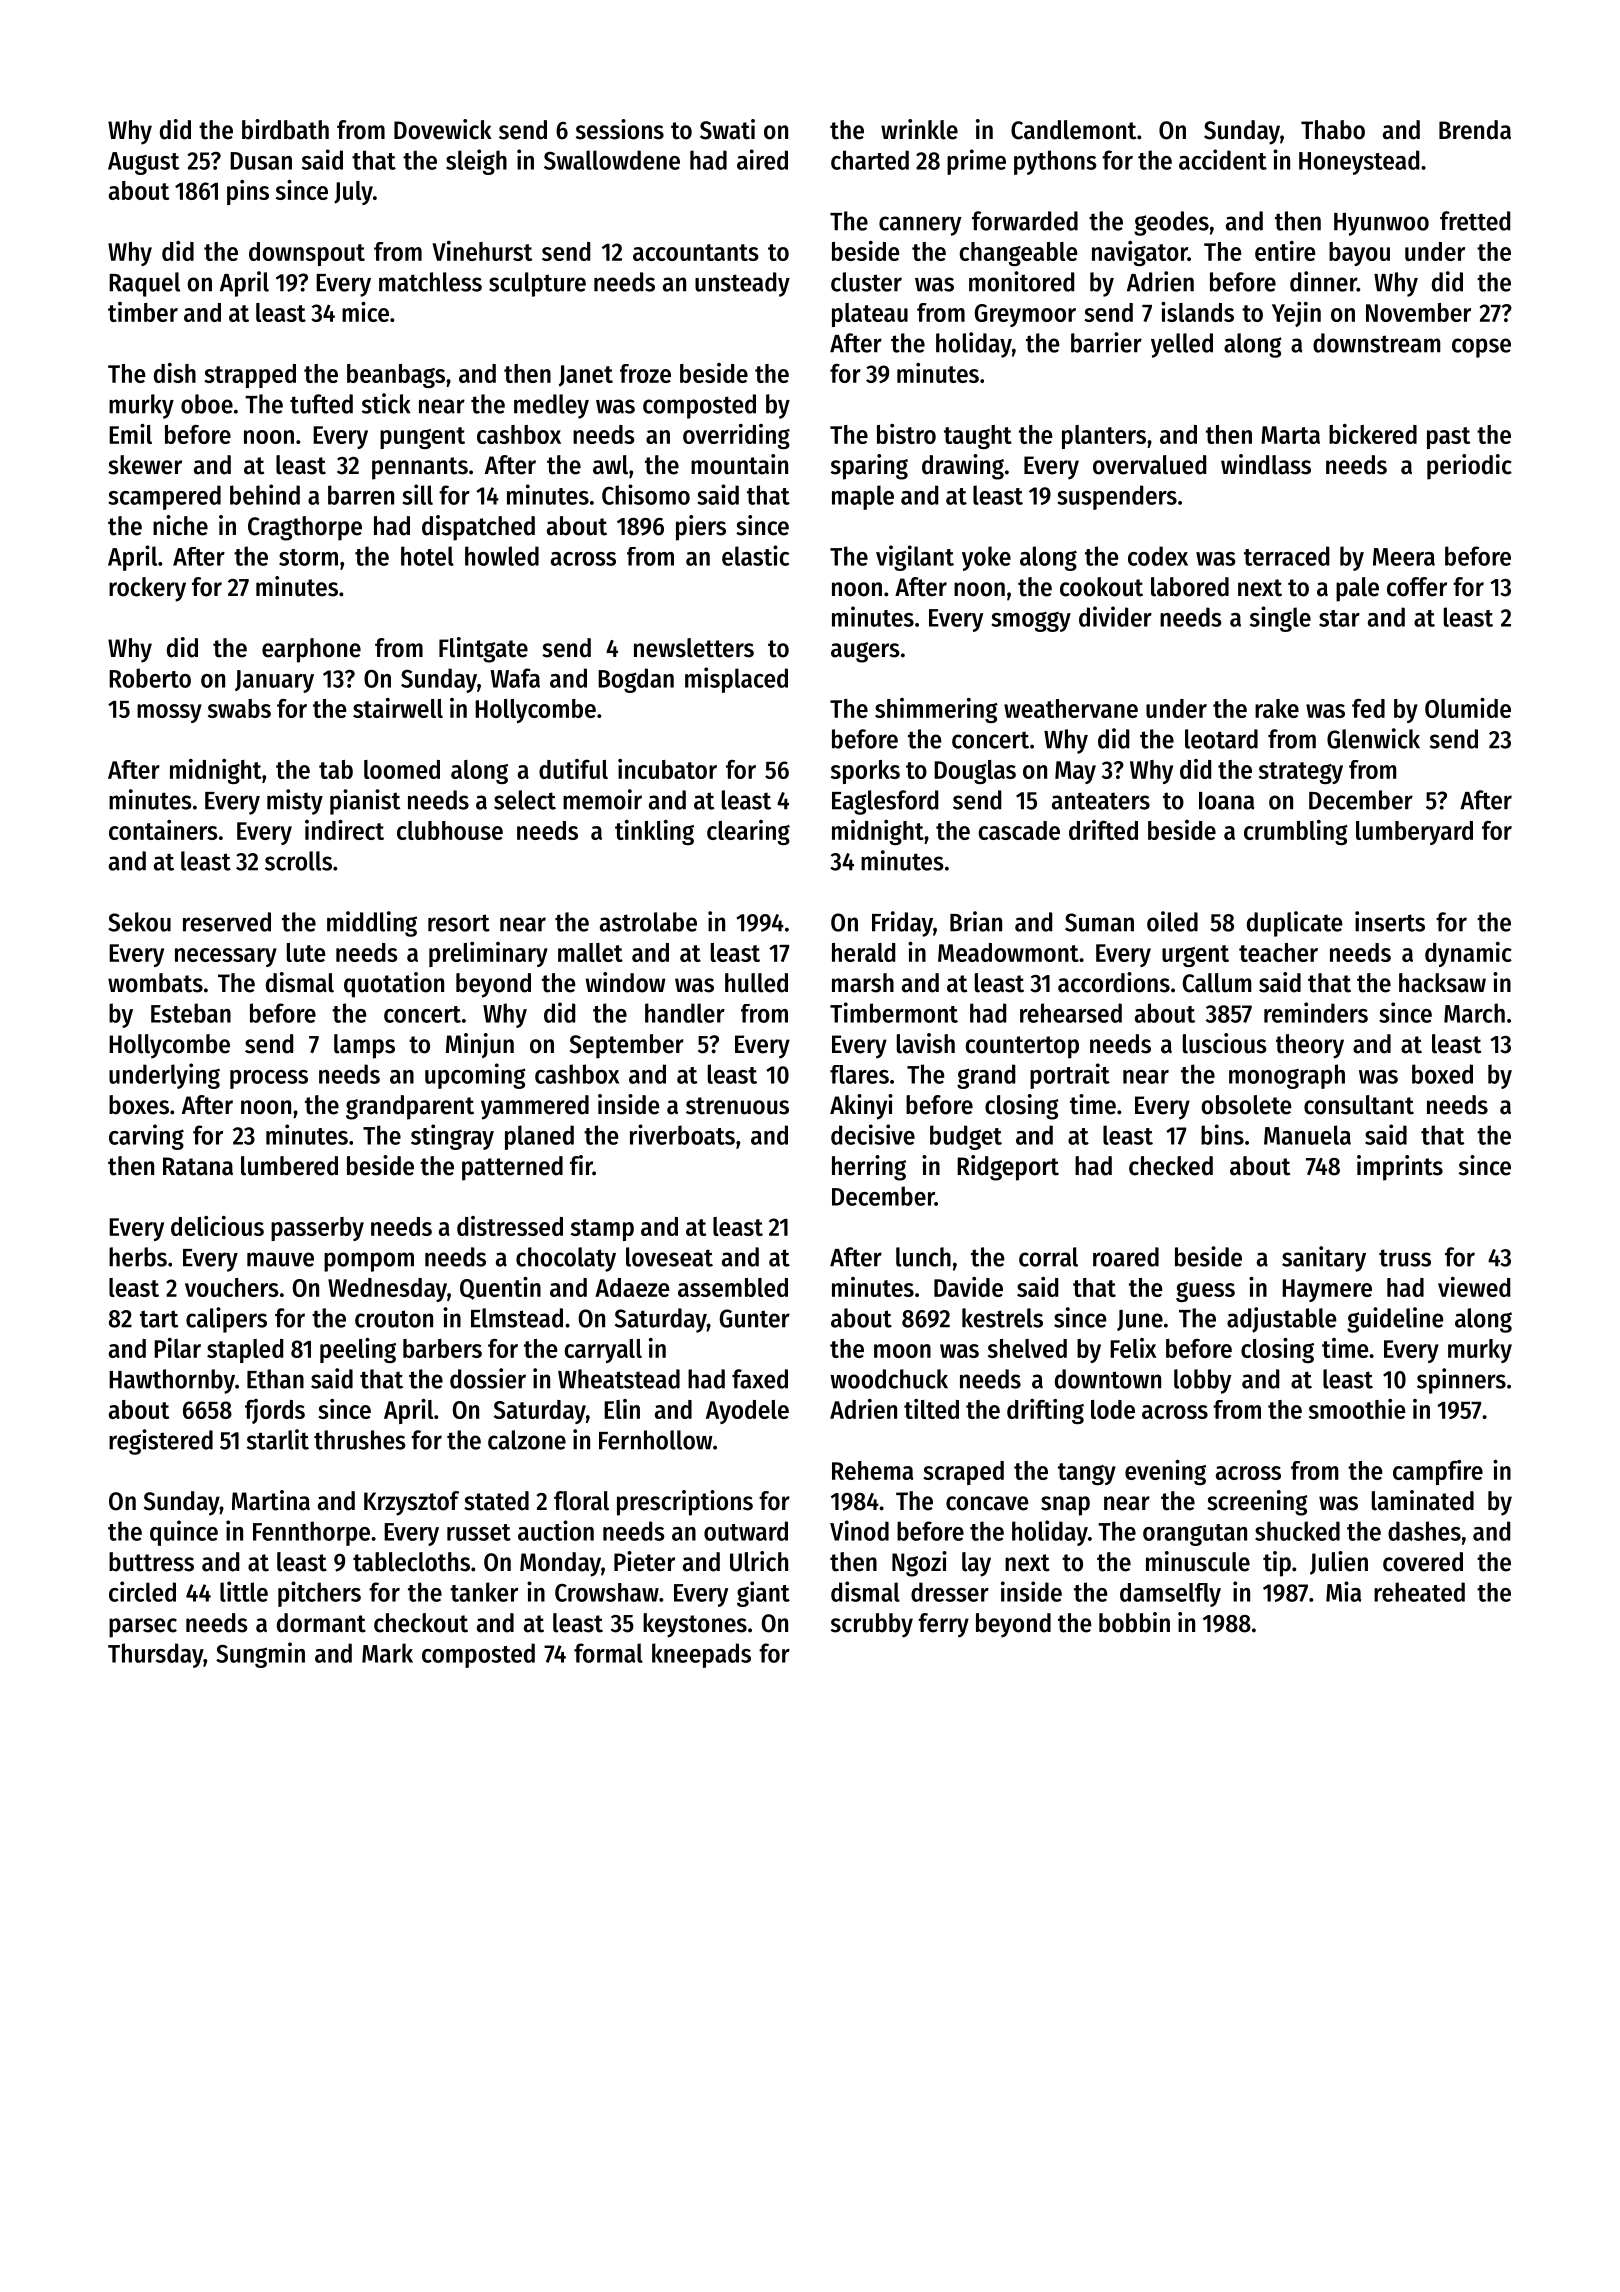 This screenshot has height=2292, width=1620. Describe the element at coordinates (915, 558) in the screenshot. I see `vigilant` at that location.
